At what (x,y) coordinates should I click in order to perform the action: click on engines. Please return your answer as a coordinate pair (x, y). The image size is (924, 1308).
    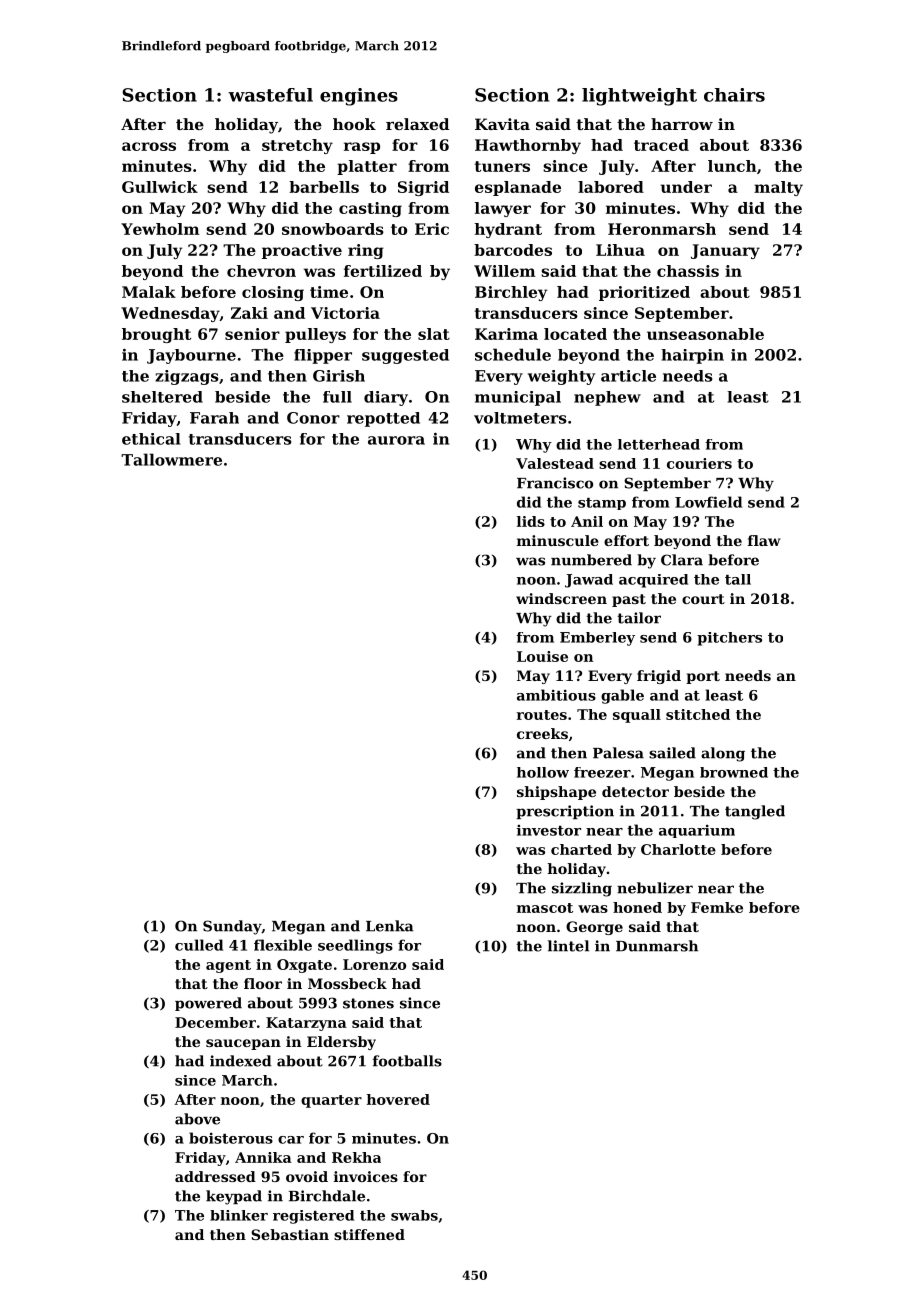
    Looking at the image, I should click on (359, 97).
